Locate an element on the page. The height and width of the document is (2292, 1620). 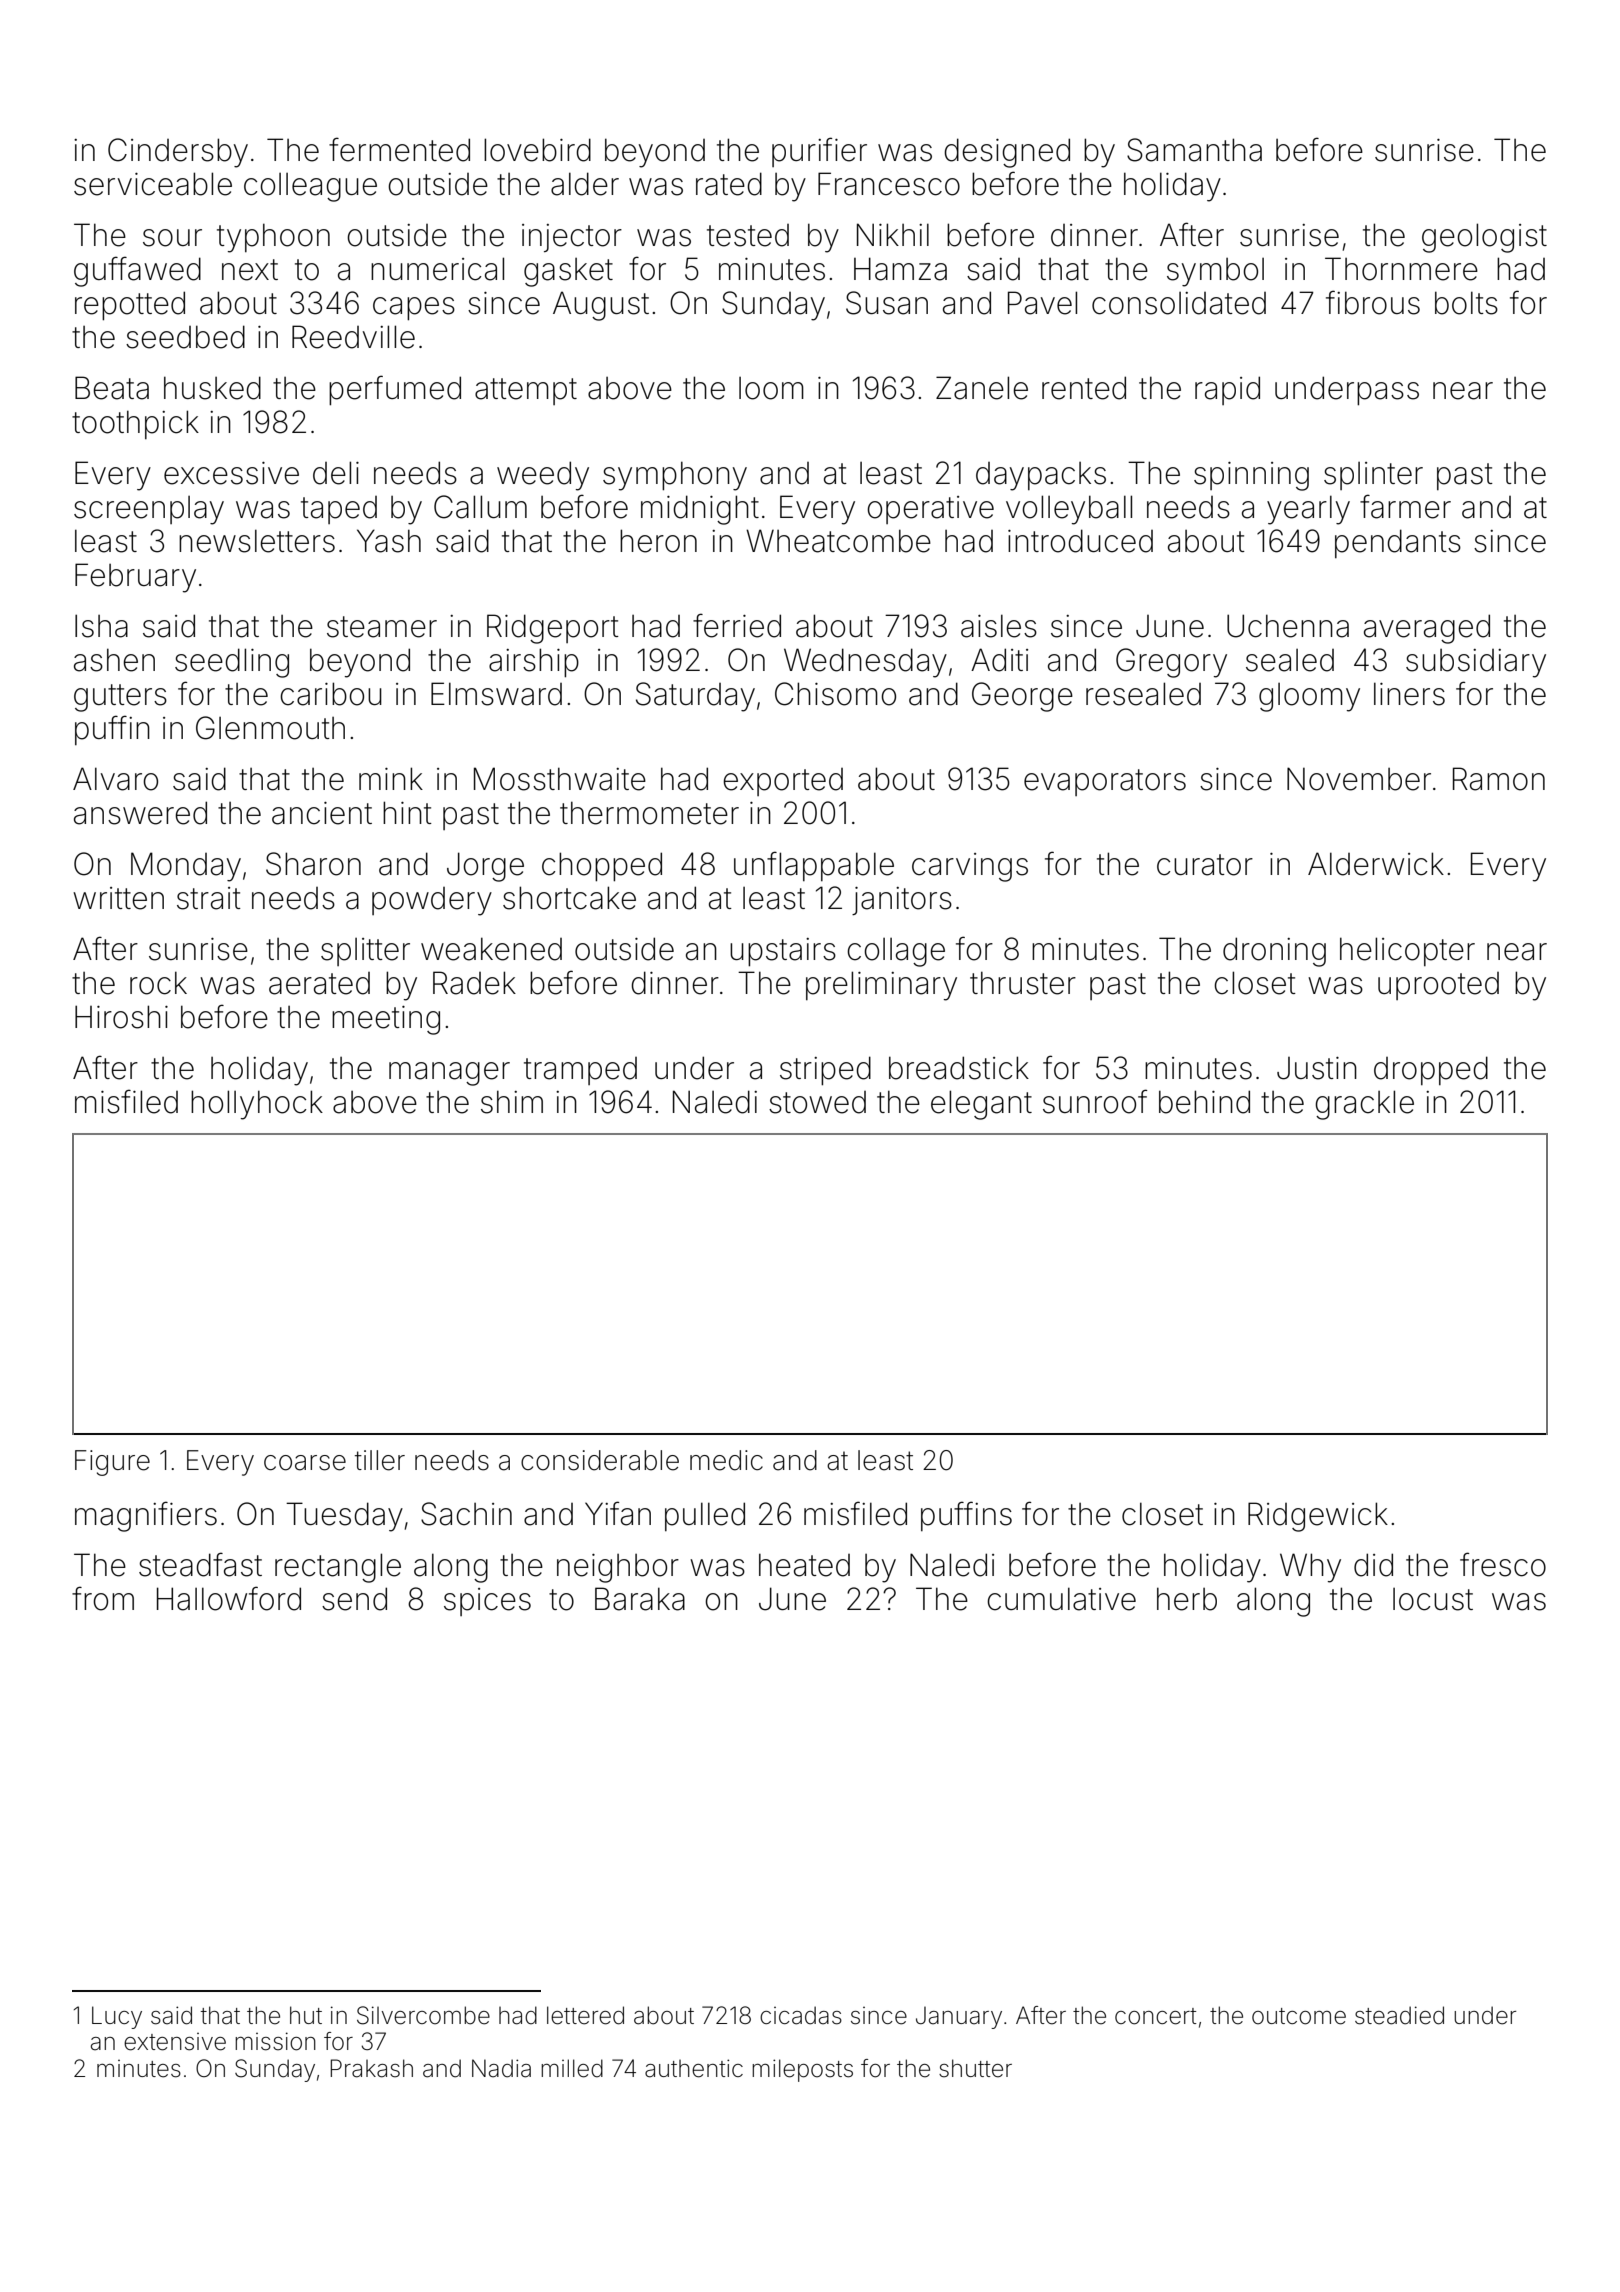
extensive is located at coordinates (175, 2042).
